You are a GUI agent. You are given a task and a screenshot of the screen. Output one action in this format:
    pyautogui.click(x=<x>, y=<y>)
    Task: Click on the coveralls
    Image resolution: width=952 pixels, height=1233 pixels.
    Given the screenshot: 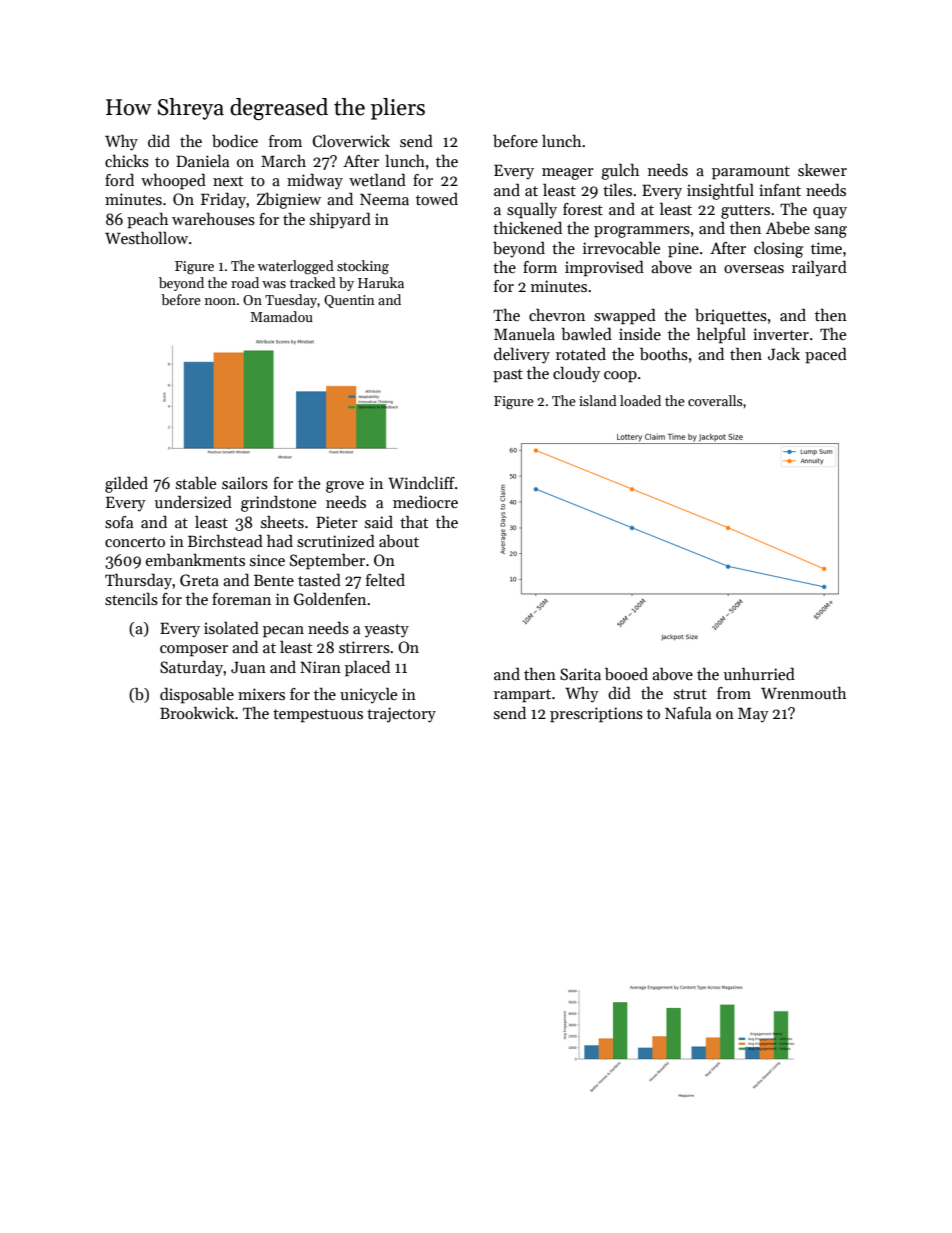 What is the action you would take?
    pyautogui.click(x=715, y=400)
